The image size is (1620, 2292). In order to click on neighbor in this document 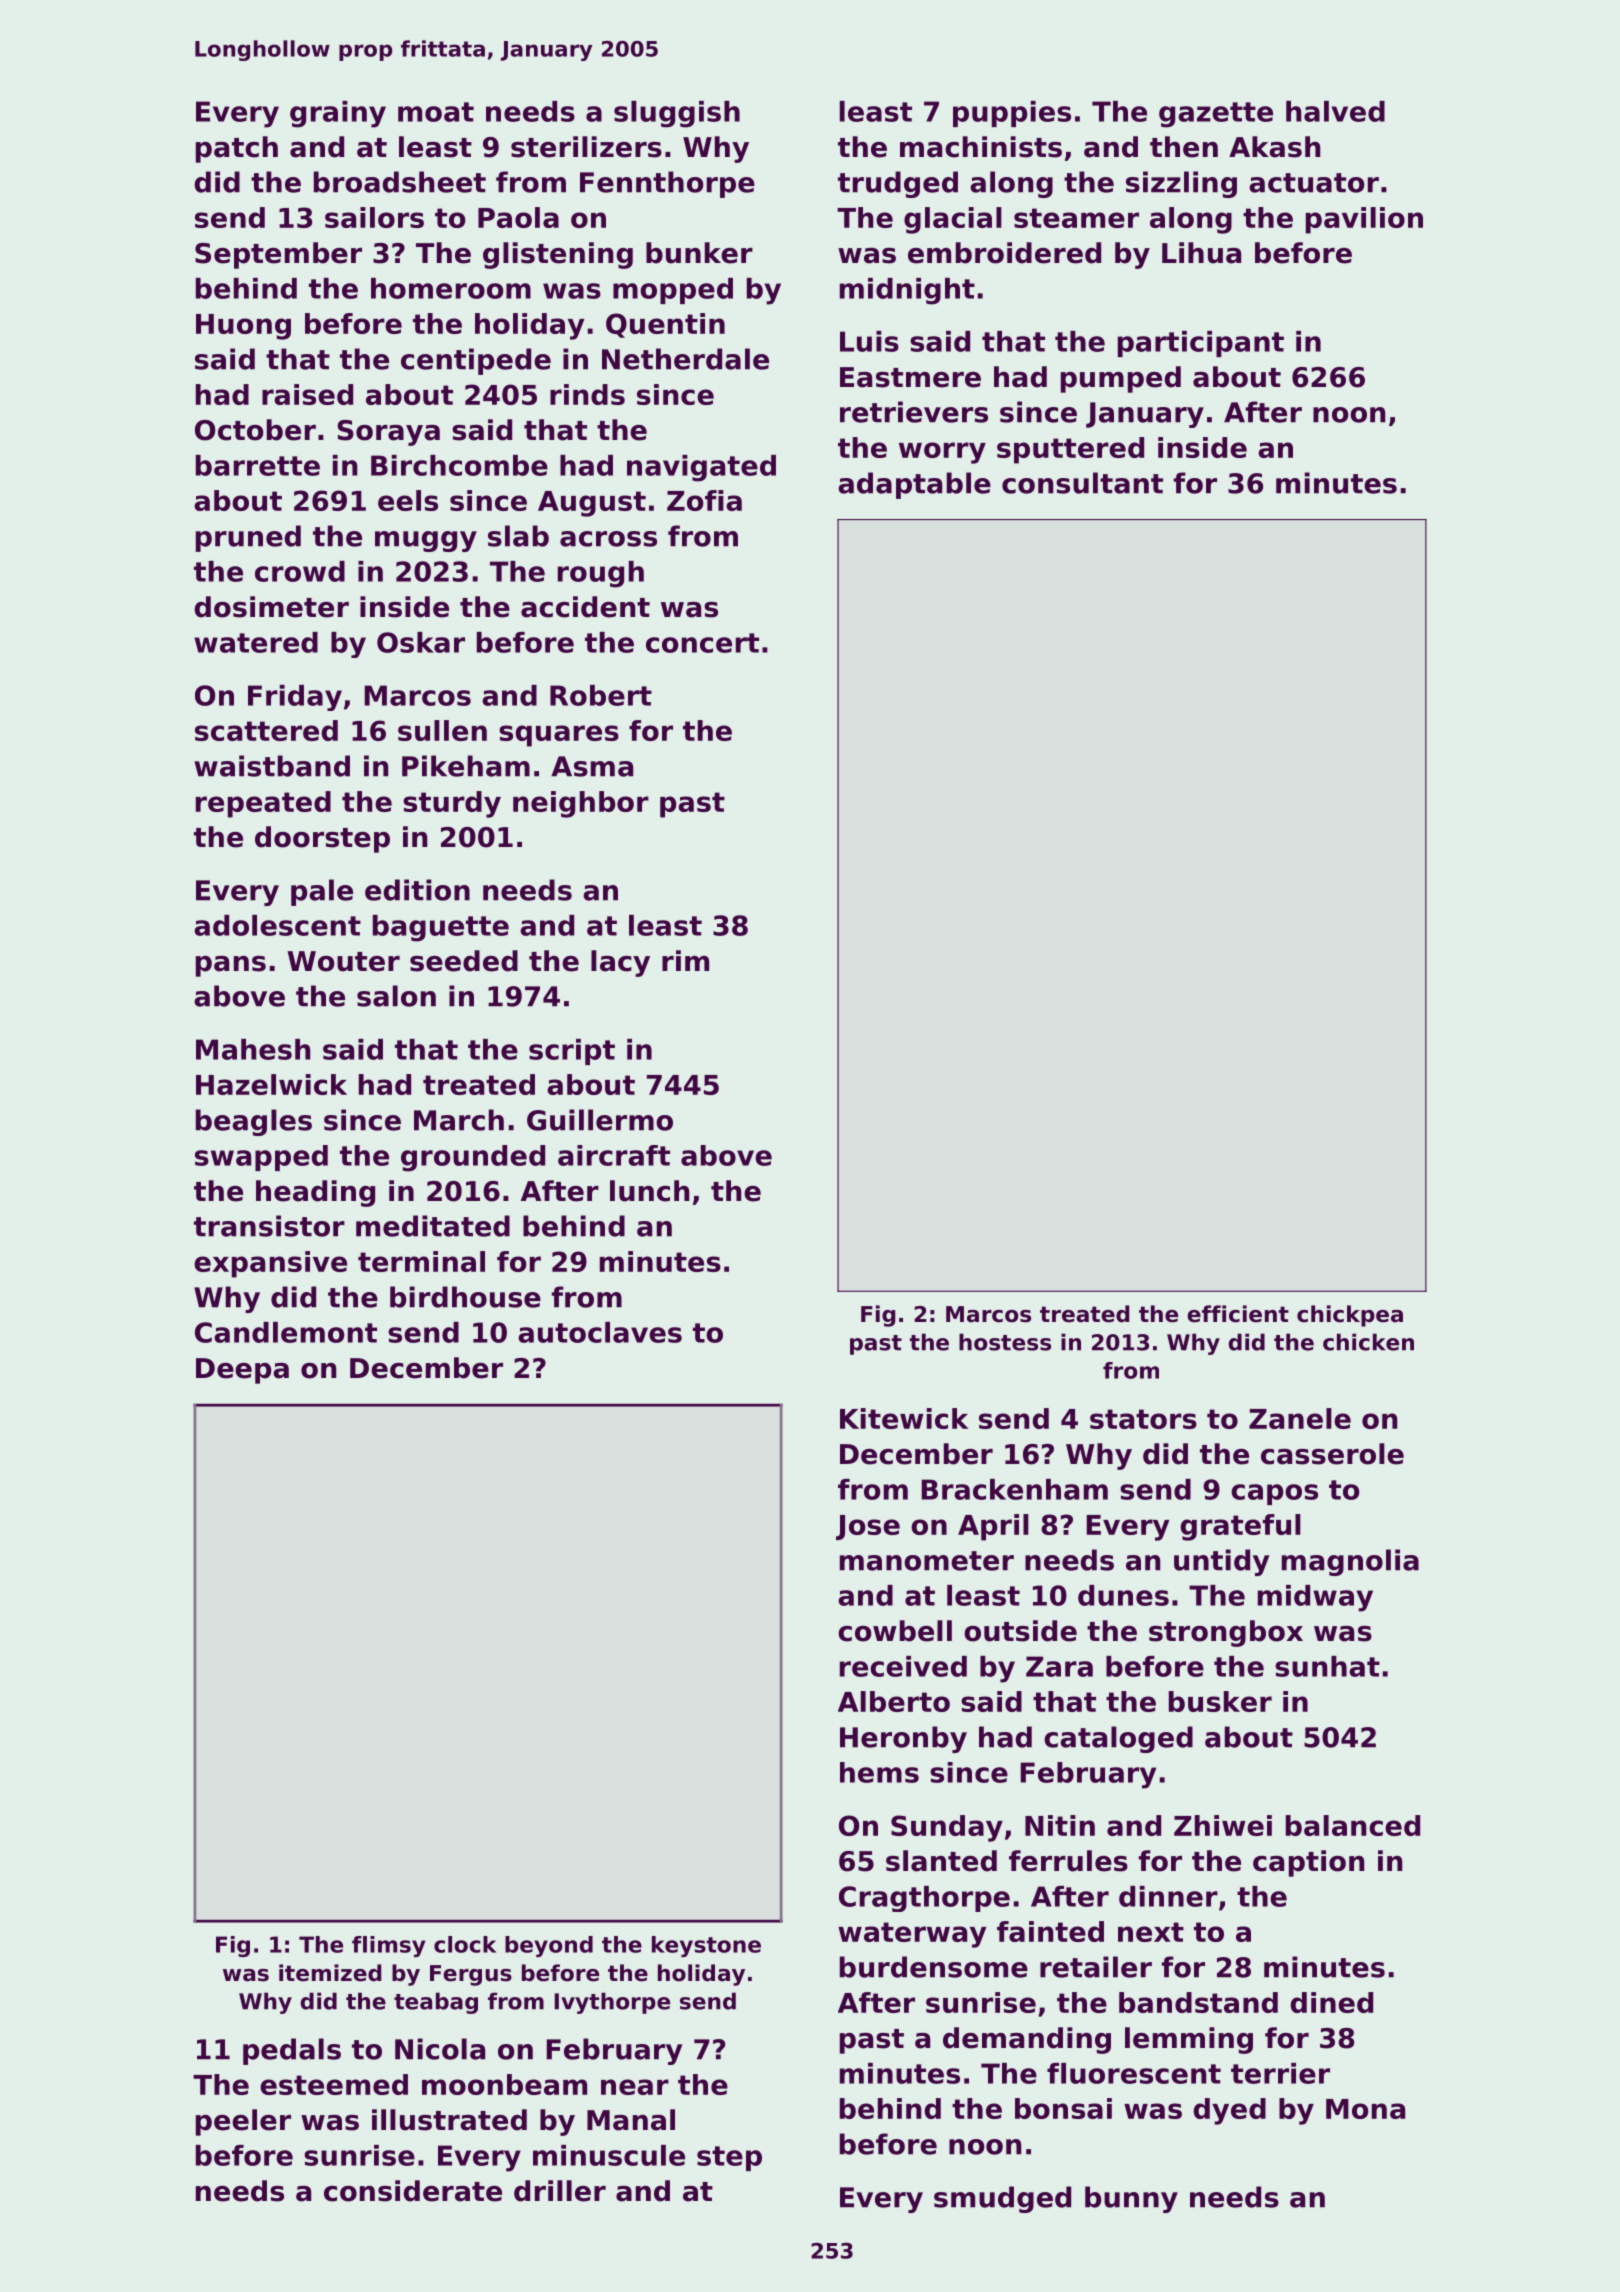, I will do `click(581, 804)`.
